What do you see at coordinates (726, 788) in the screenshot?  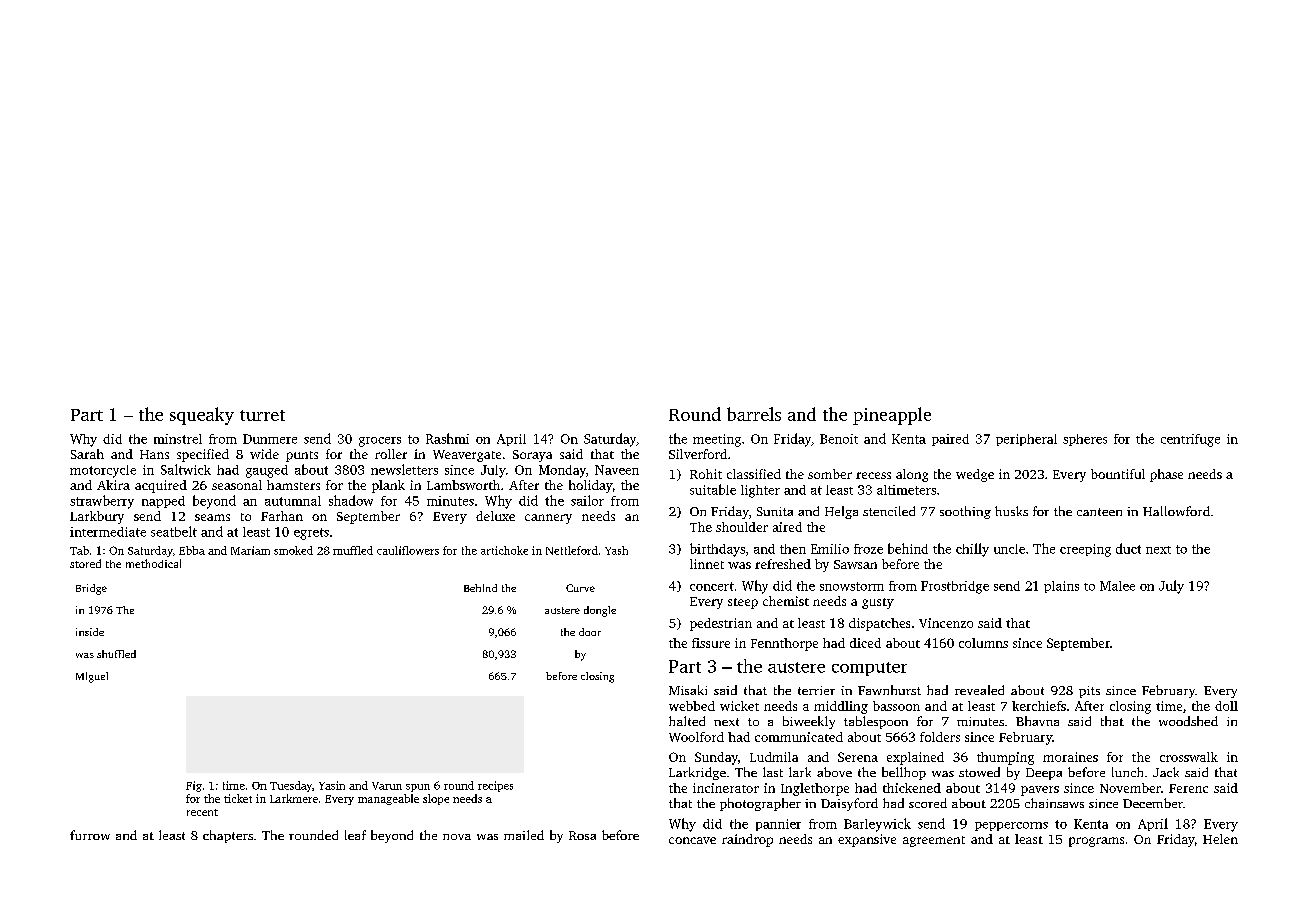 I see `incinerator` at bounding box center [726, 788].
